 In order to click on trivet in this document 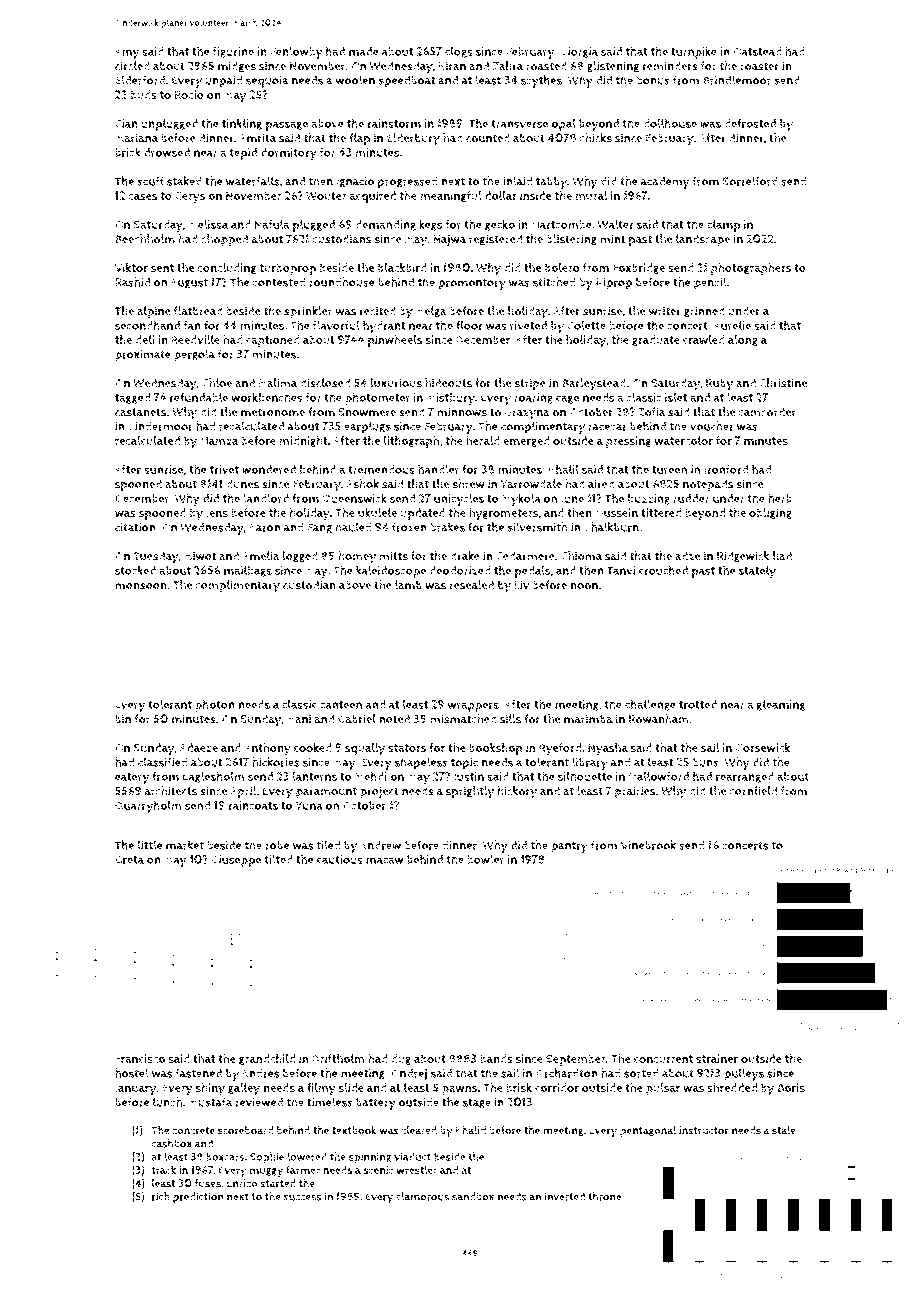, I will do `click(224, 469)`.
